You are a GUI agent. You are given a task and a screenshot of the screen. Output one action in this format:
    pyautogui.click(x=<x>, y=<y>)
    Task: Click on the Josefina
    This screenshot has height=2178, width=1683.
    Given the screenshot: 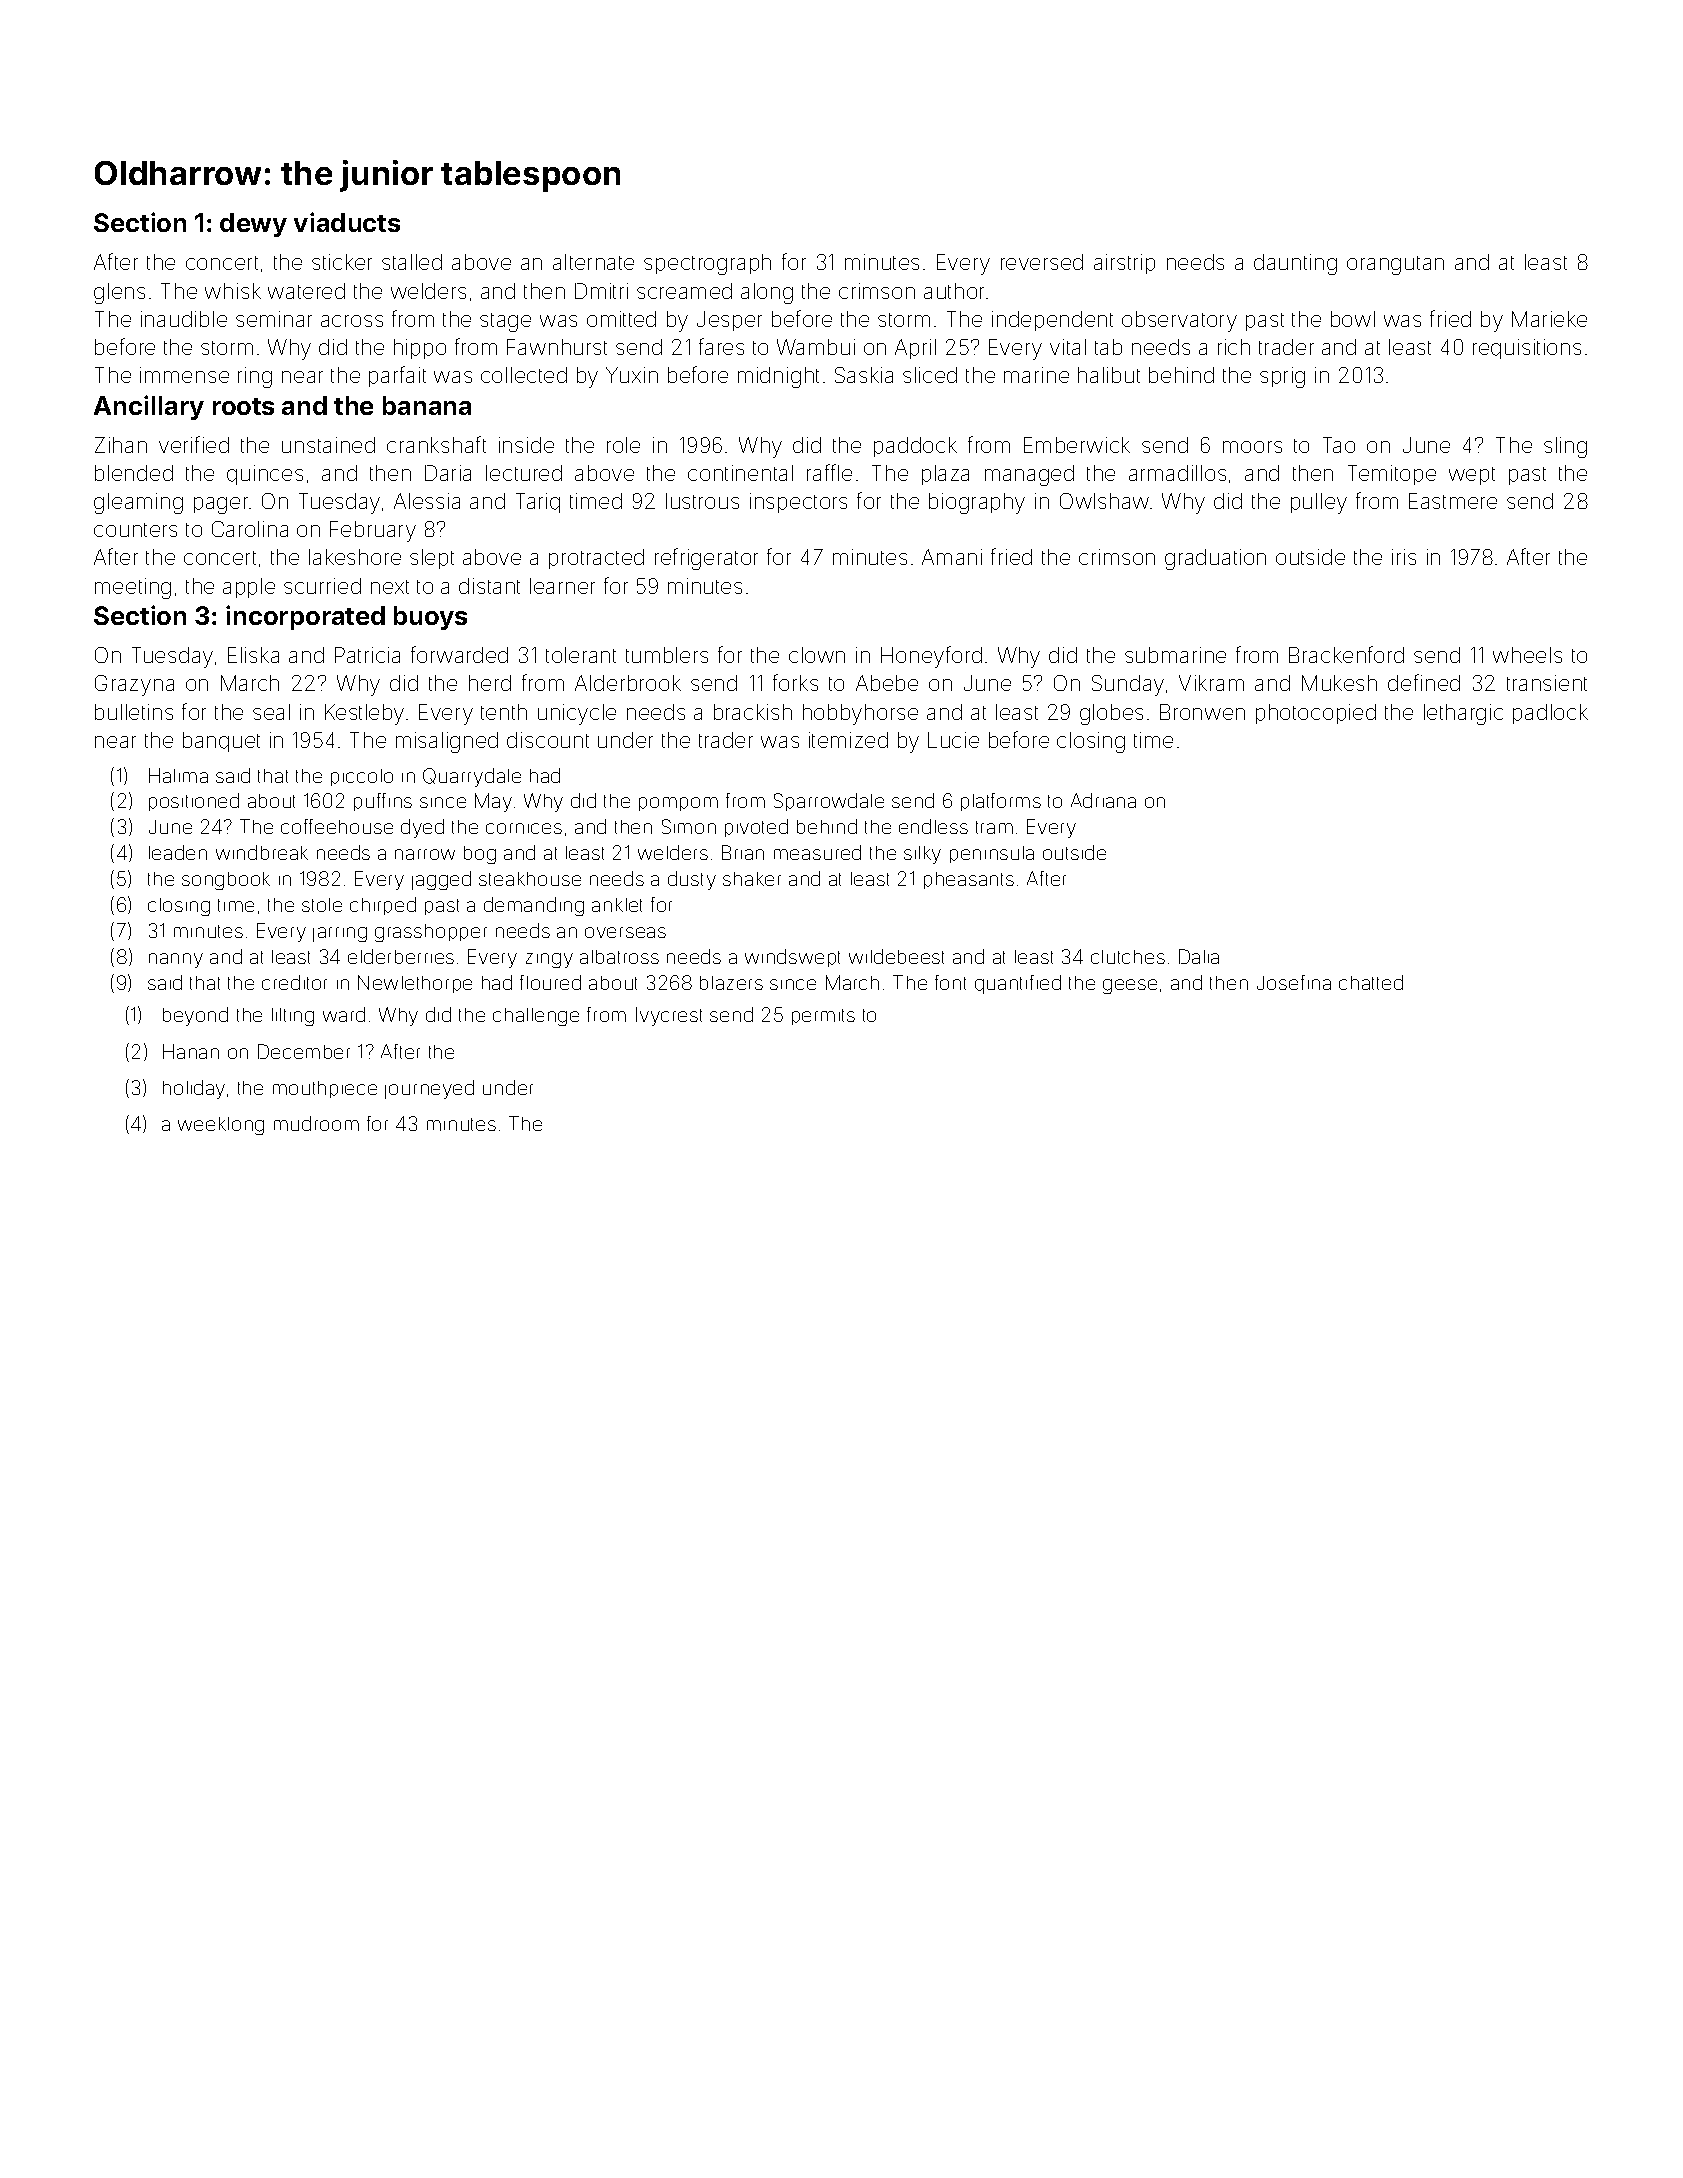 What is the action you would take?
    pyautogui.click(x=1294, y=982)
